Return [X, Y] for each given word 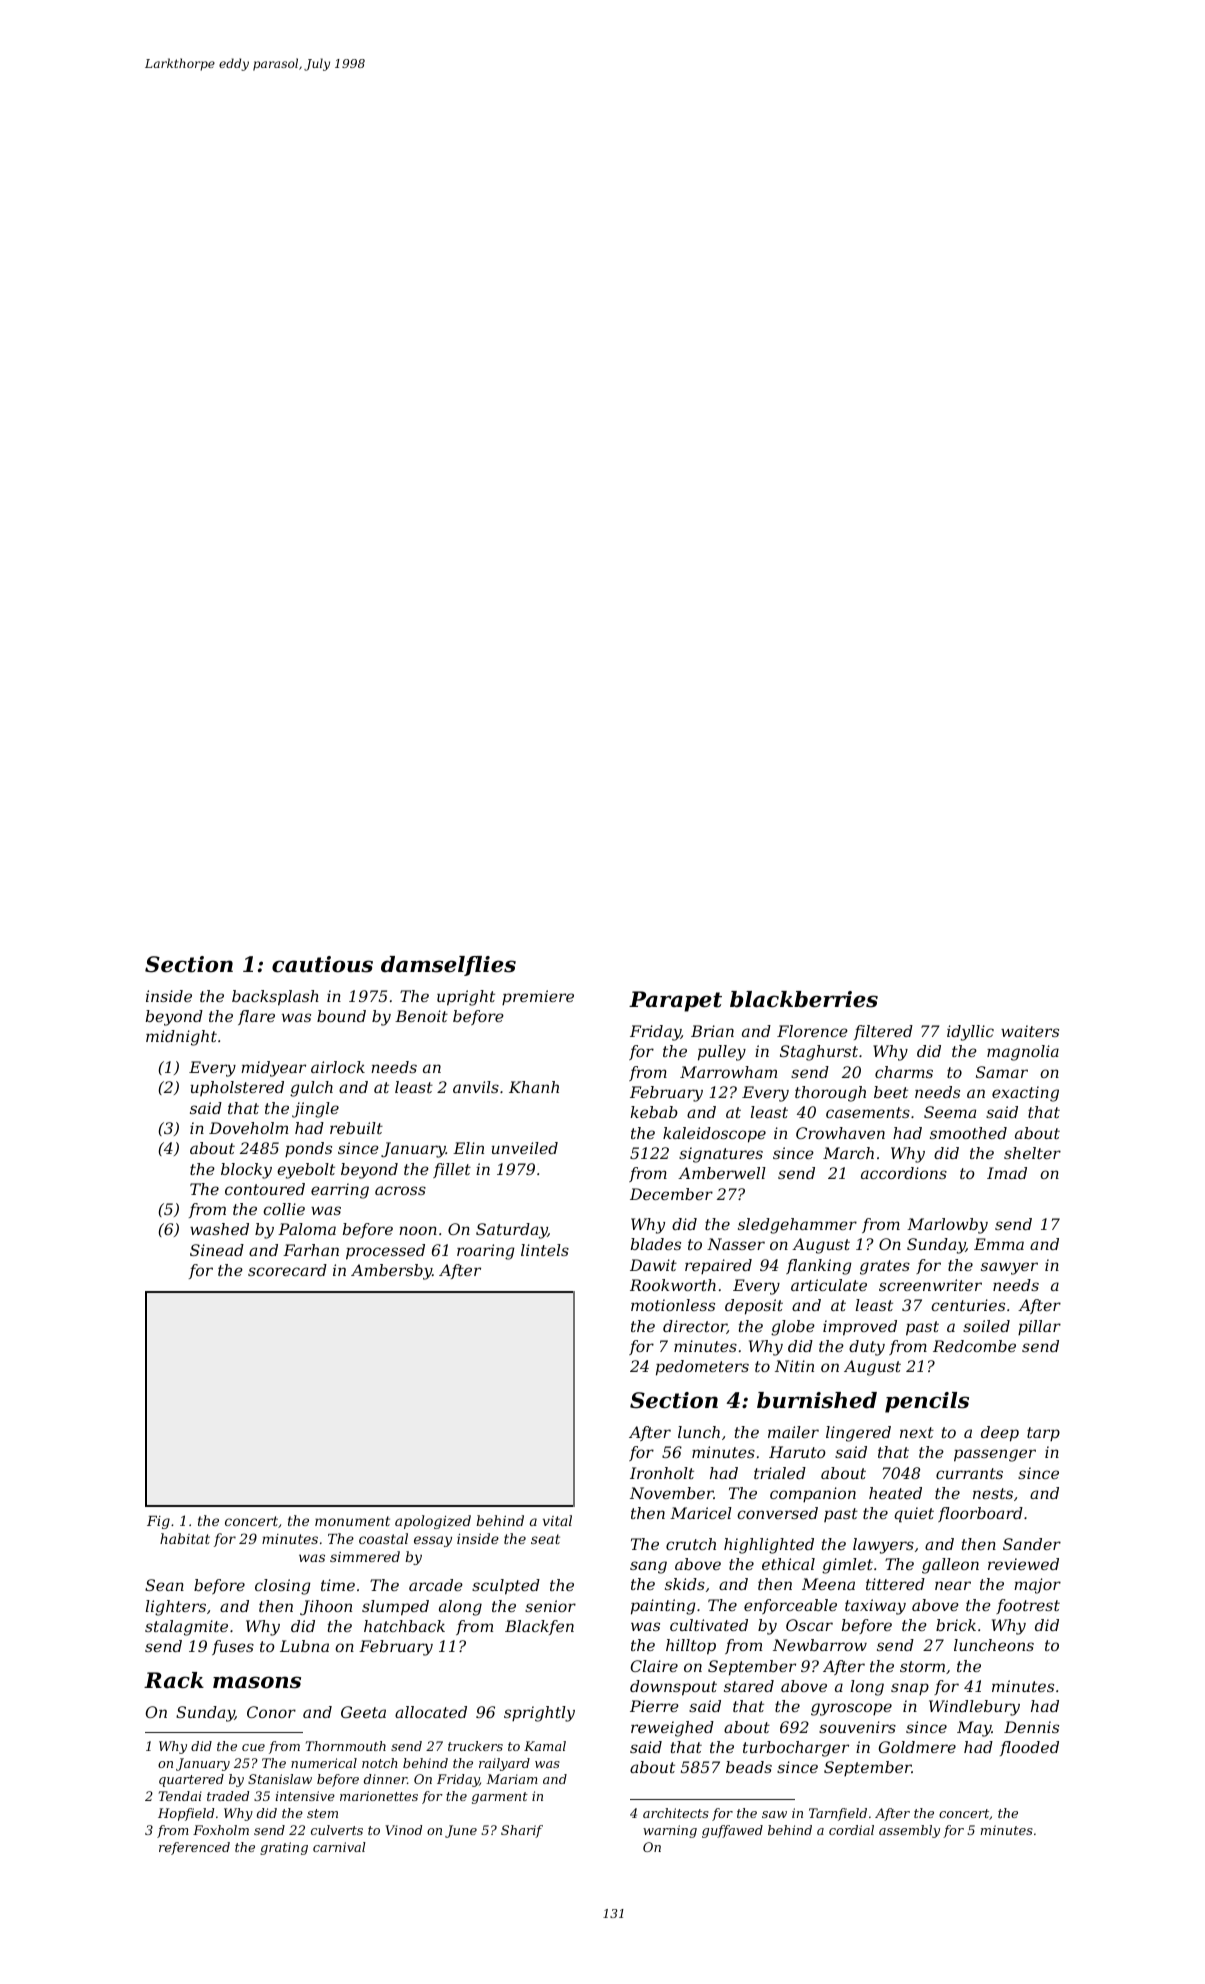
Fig [158, 1522]
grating [284, 1848]
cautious [322, 964]
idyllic [970, 1033]
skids [685, 1584]
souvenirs [857, 1727]
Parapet [675, 1001]
